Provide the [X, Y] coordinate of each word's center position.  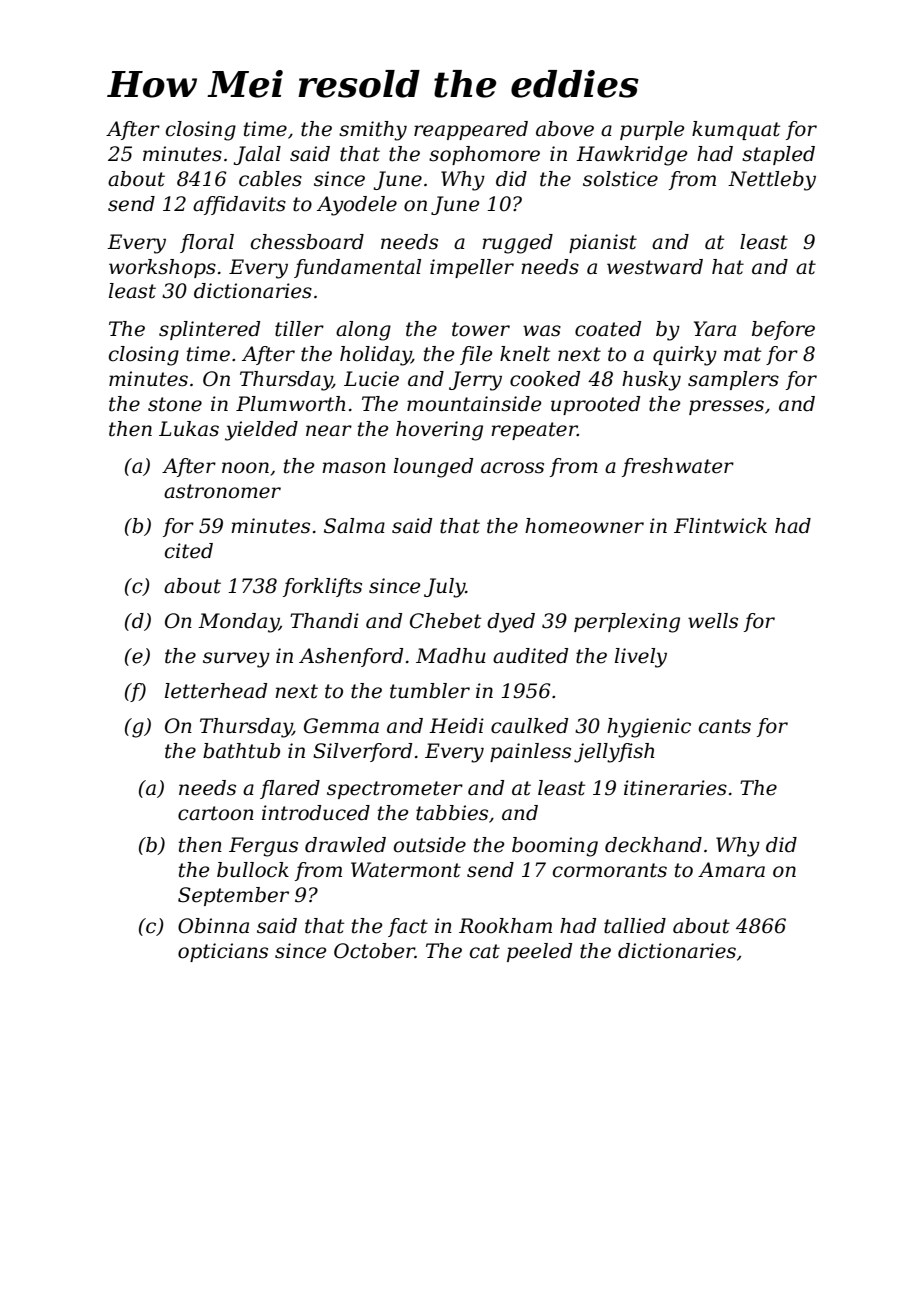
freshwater [678, 467]
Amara [731, 870]
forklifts [322, 587]
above [565, 129]
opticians [223, 952]
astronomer [222, 491]
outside [430, 845]
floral [207, 243]
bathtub [241, 751]
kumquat [736, 130]
